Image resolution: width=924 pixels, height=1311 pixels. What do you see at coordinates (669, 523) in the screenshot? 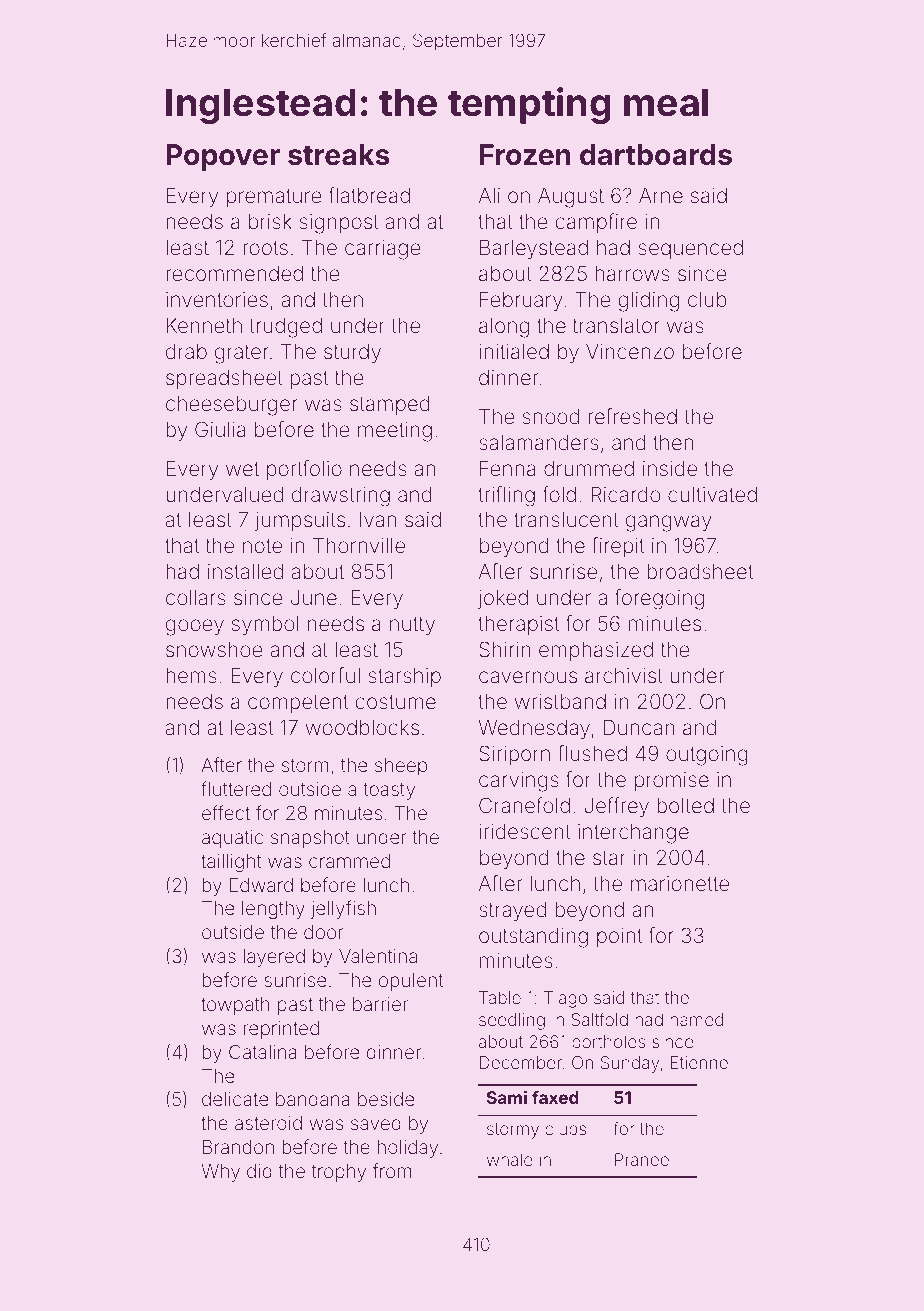
I see `gangway` at bounding box center [669, 523].
